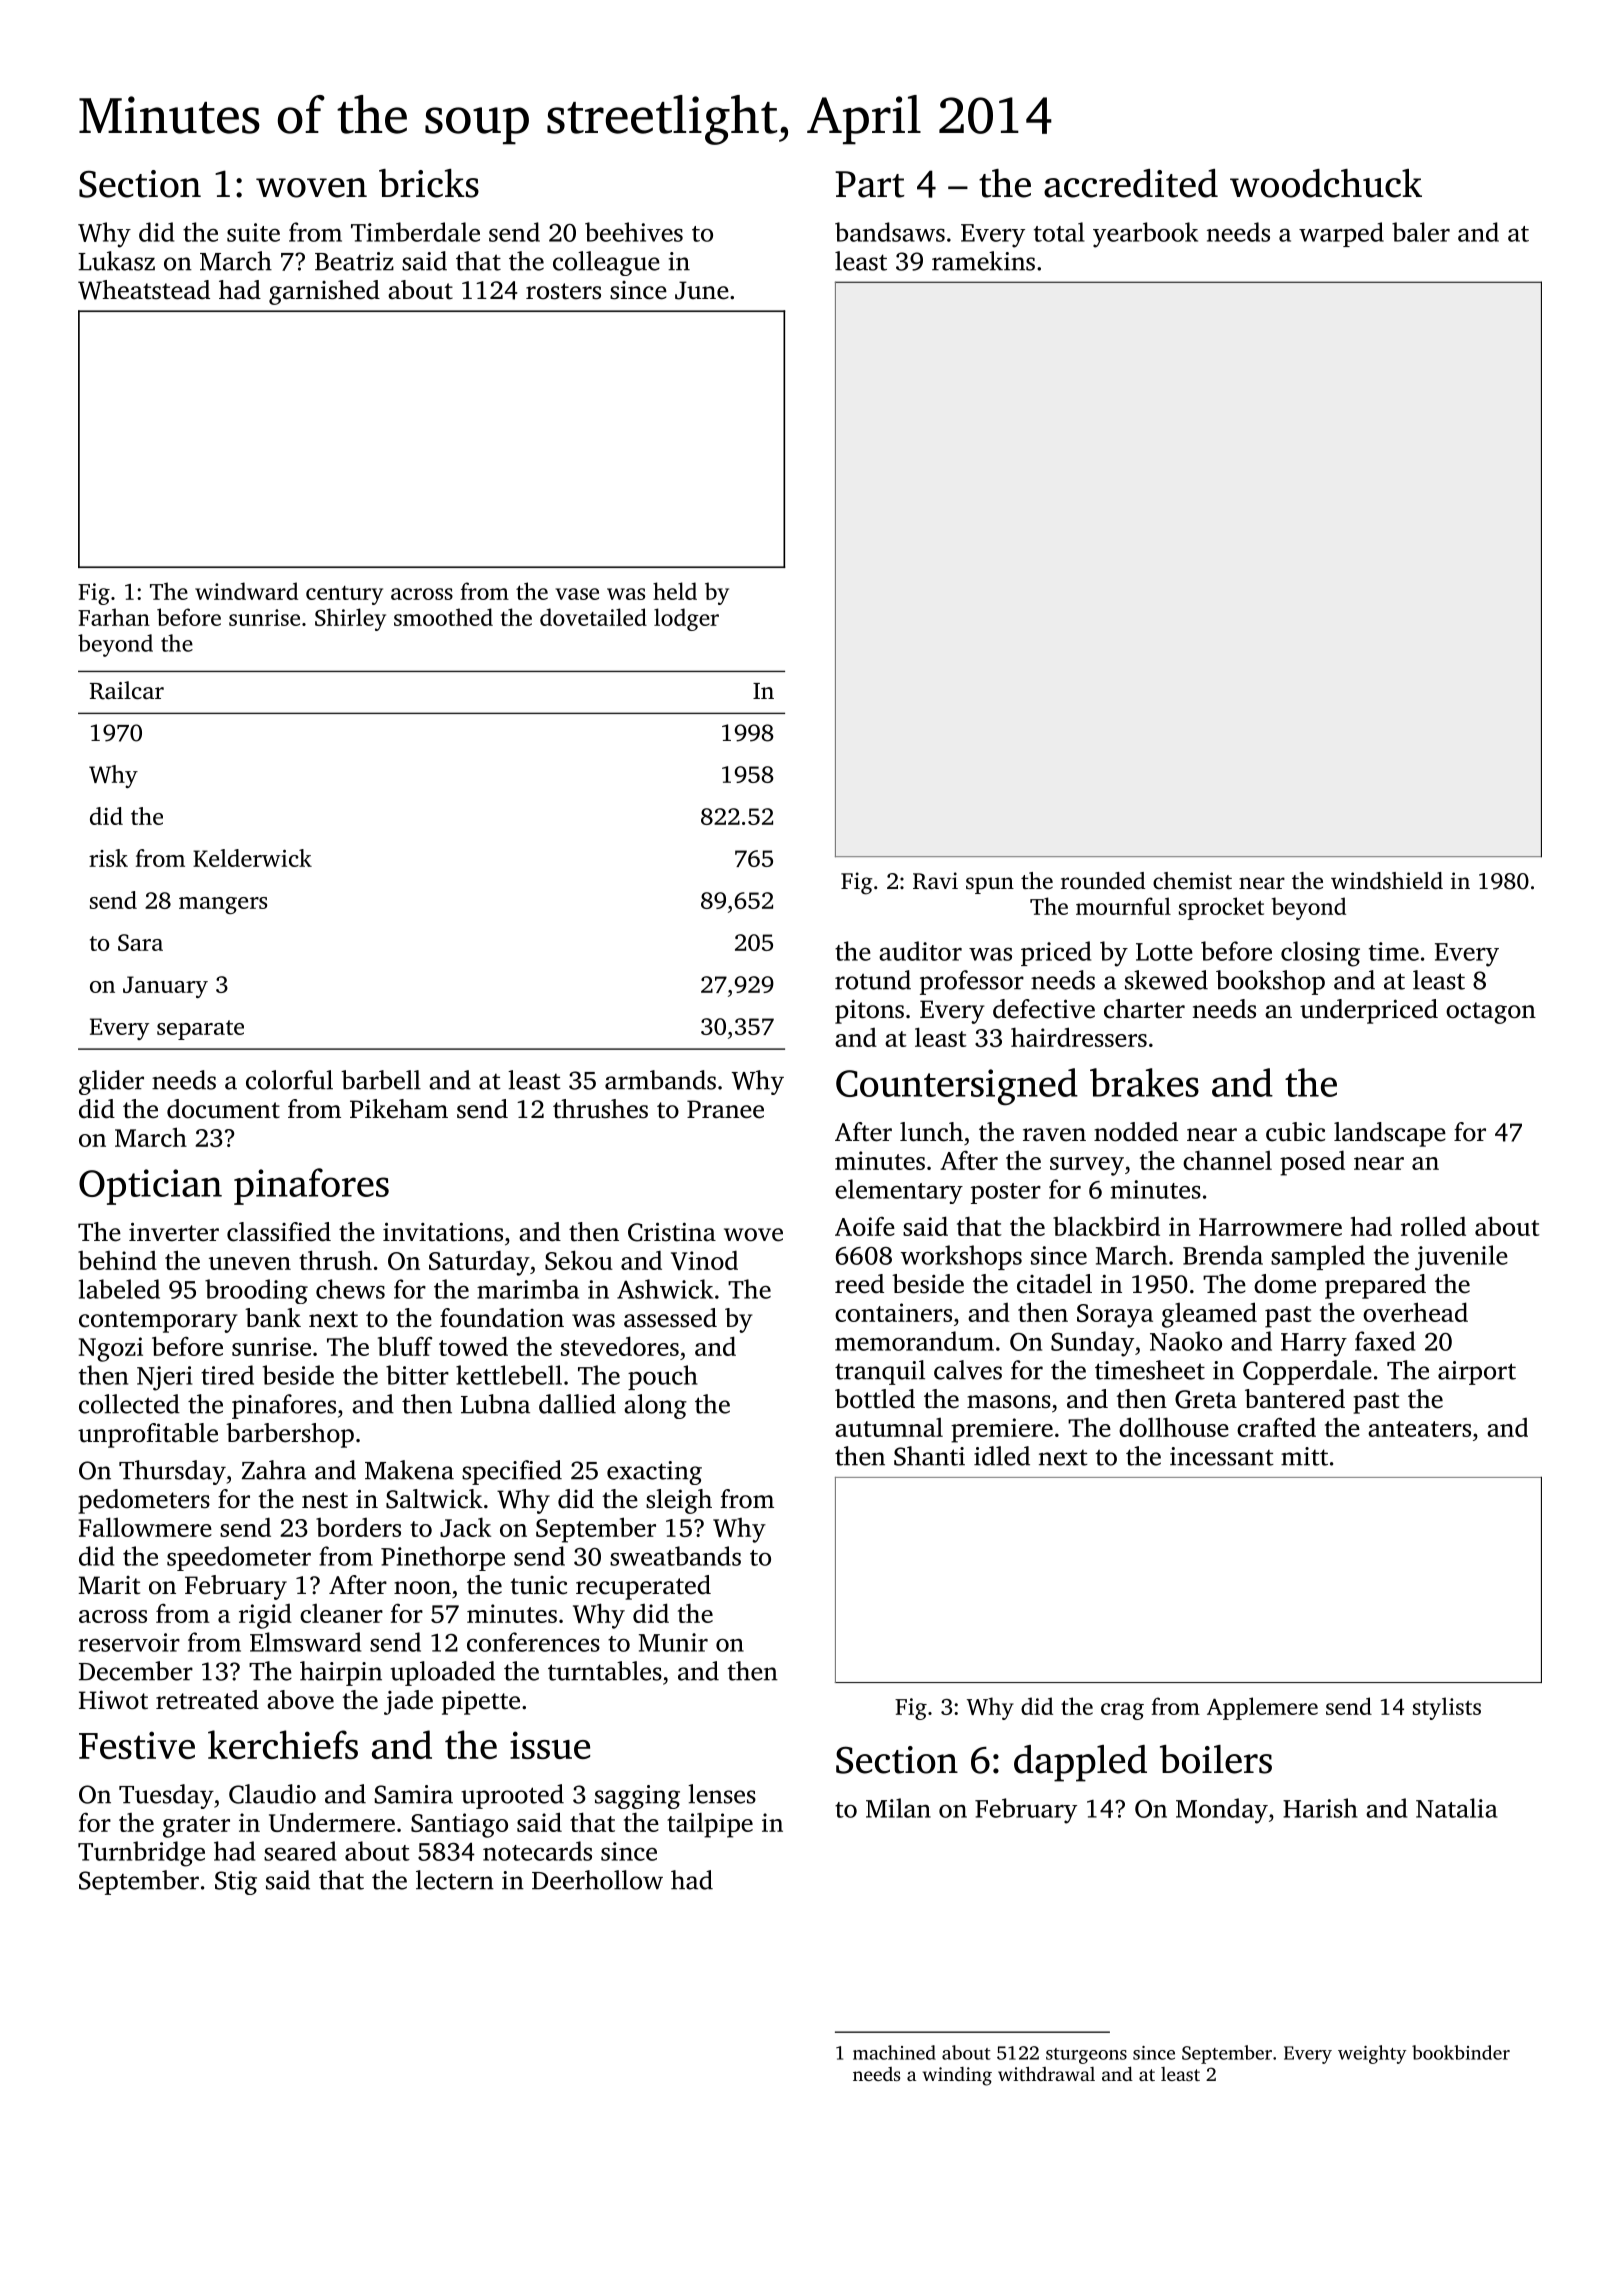 The width and height of the screenshot is (1620, 2292). I want to click on Ravi, so click(935, 881).
